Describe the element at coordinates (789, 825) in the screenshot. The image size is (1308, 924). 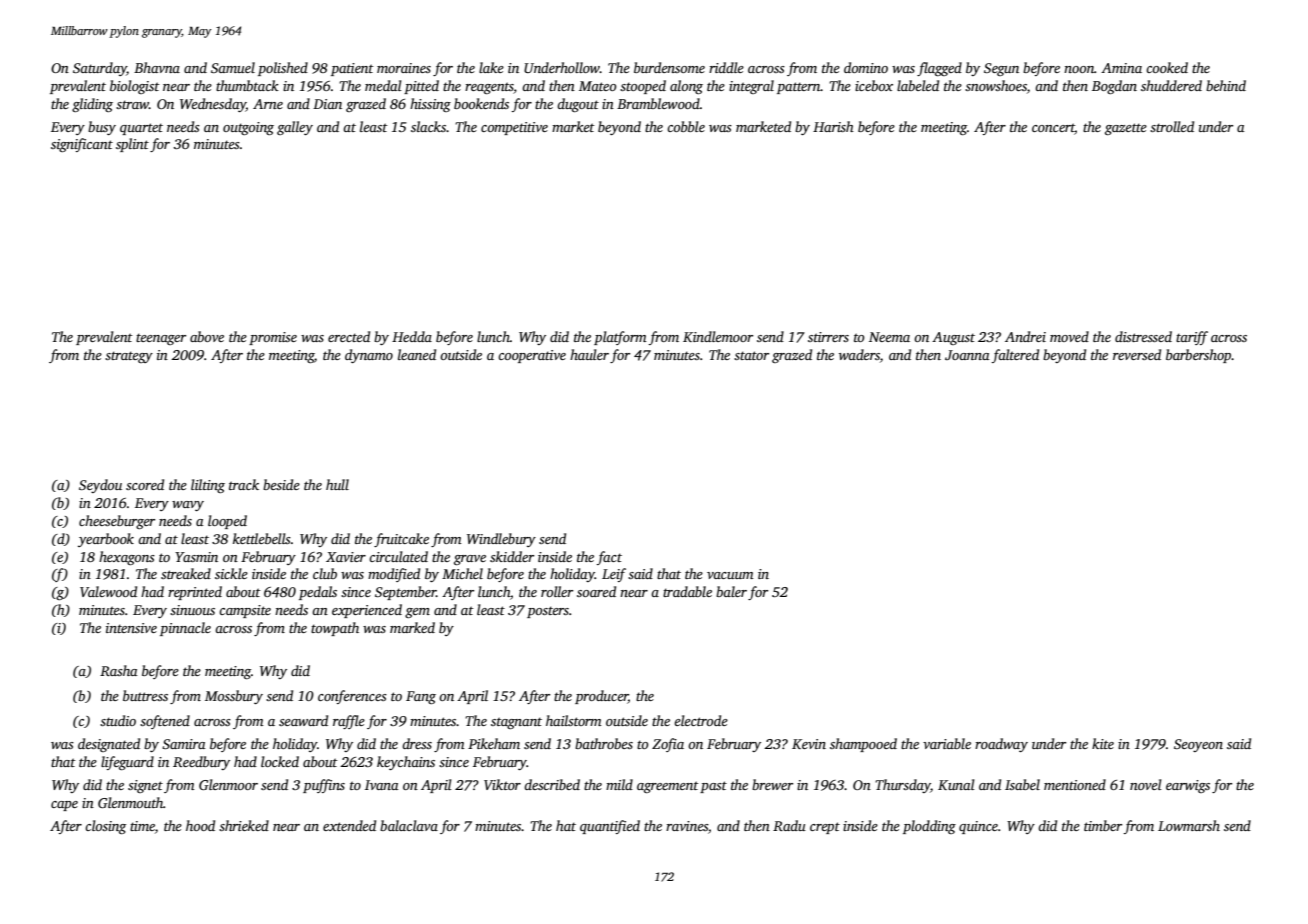
I see `Radu` at that location.
